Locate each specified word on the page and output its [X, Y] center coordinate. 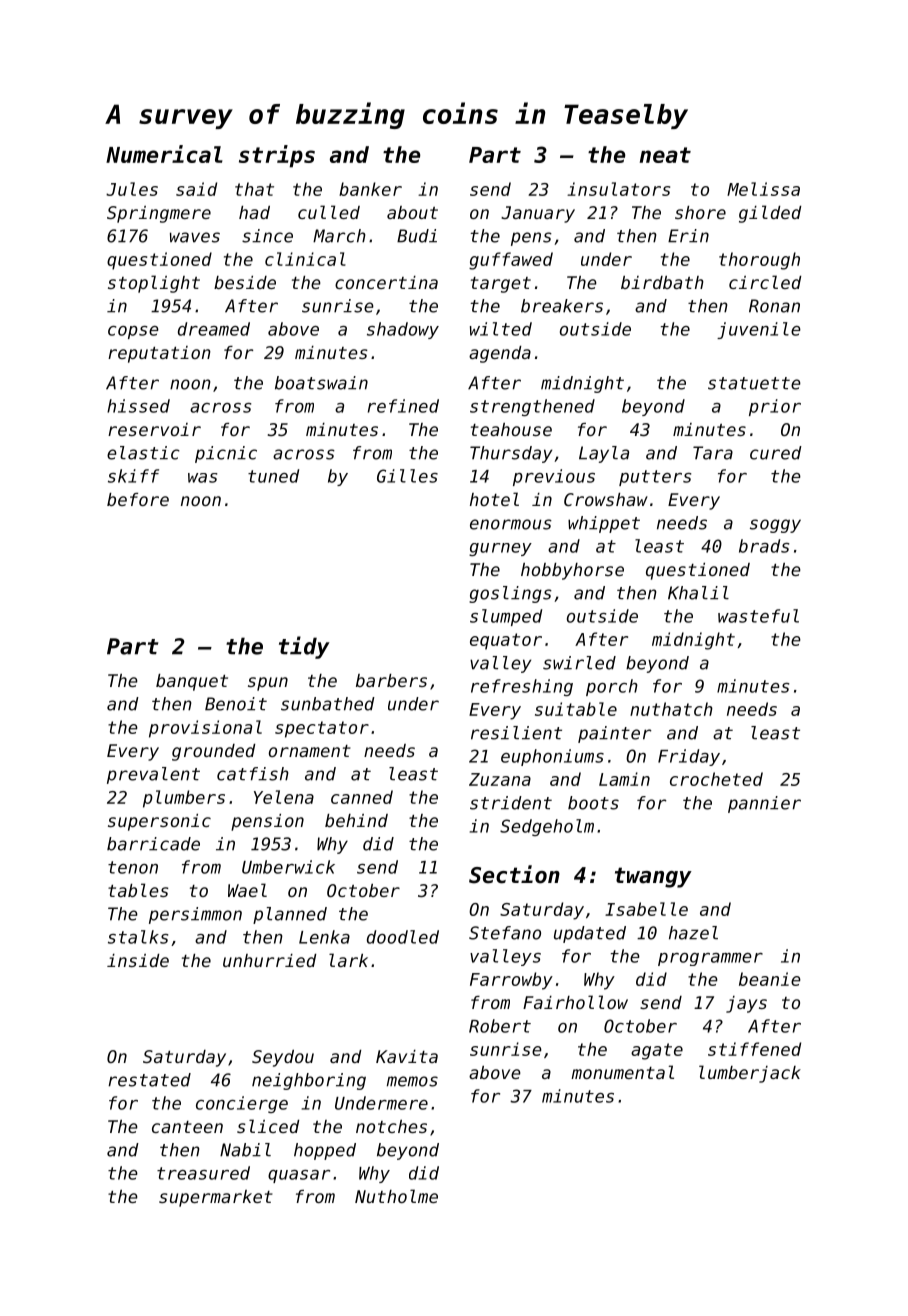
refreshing [522, 687]
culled [329, 212]
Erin [688, 236]
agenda [500, 354]
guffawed [511, 261]
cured [776, 453]
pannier [764, 804]
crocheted [716, 779]
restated [149, 1080]
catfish [253, 774]
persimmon [195, 915]
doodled [403, 937]
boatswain [321, 383]
